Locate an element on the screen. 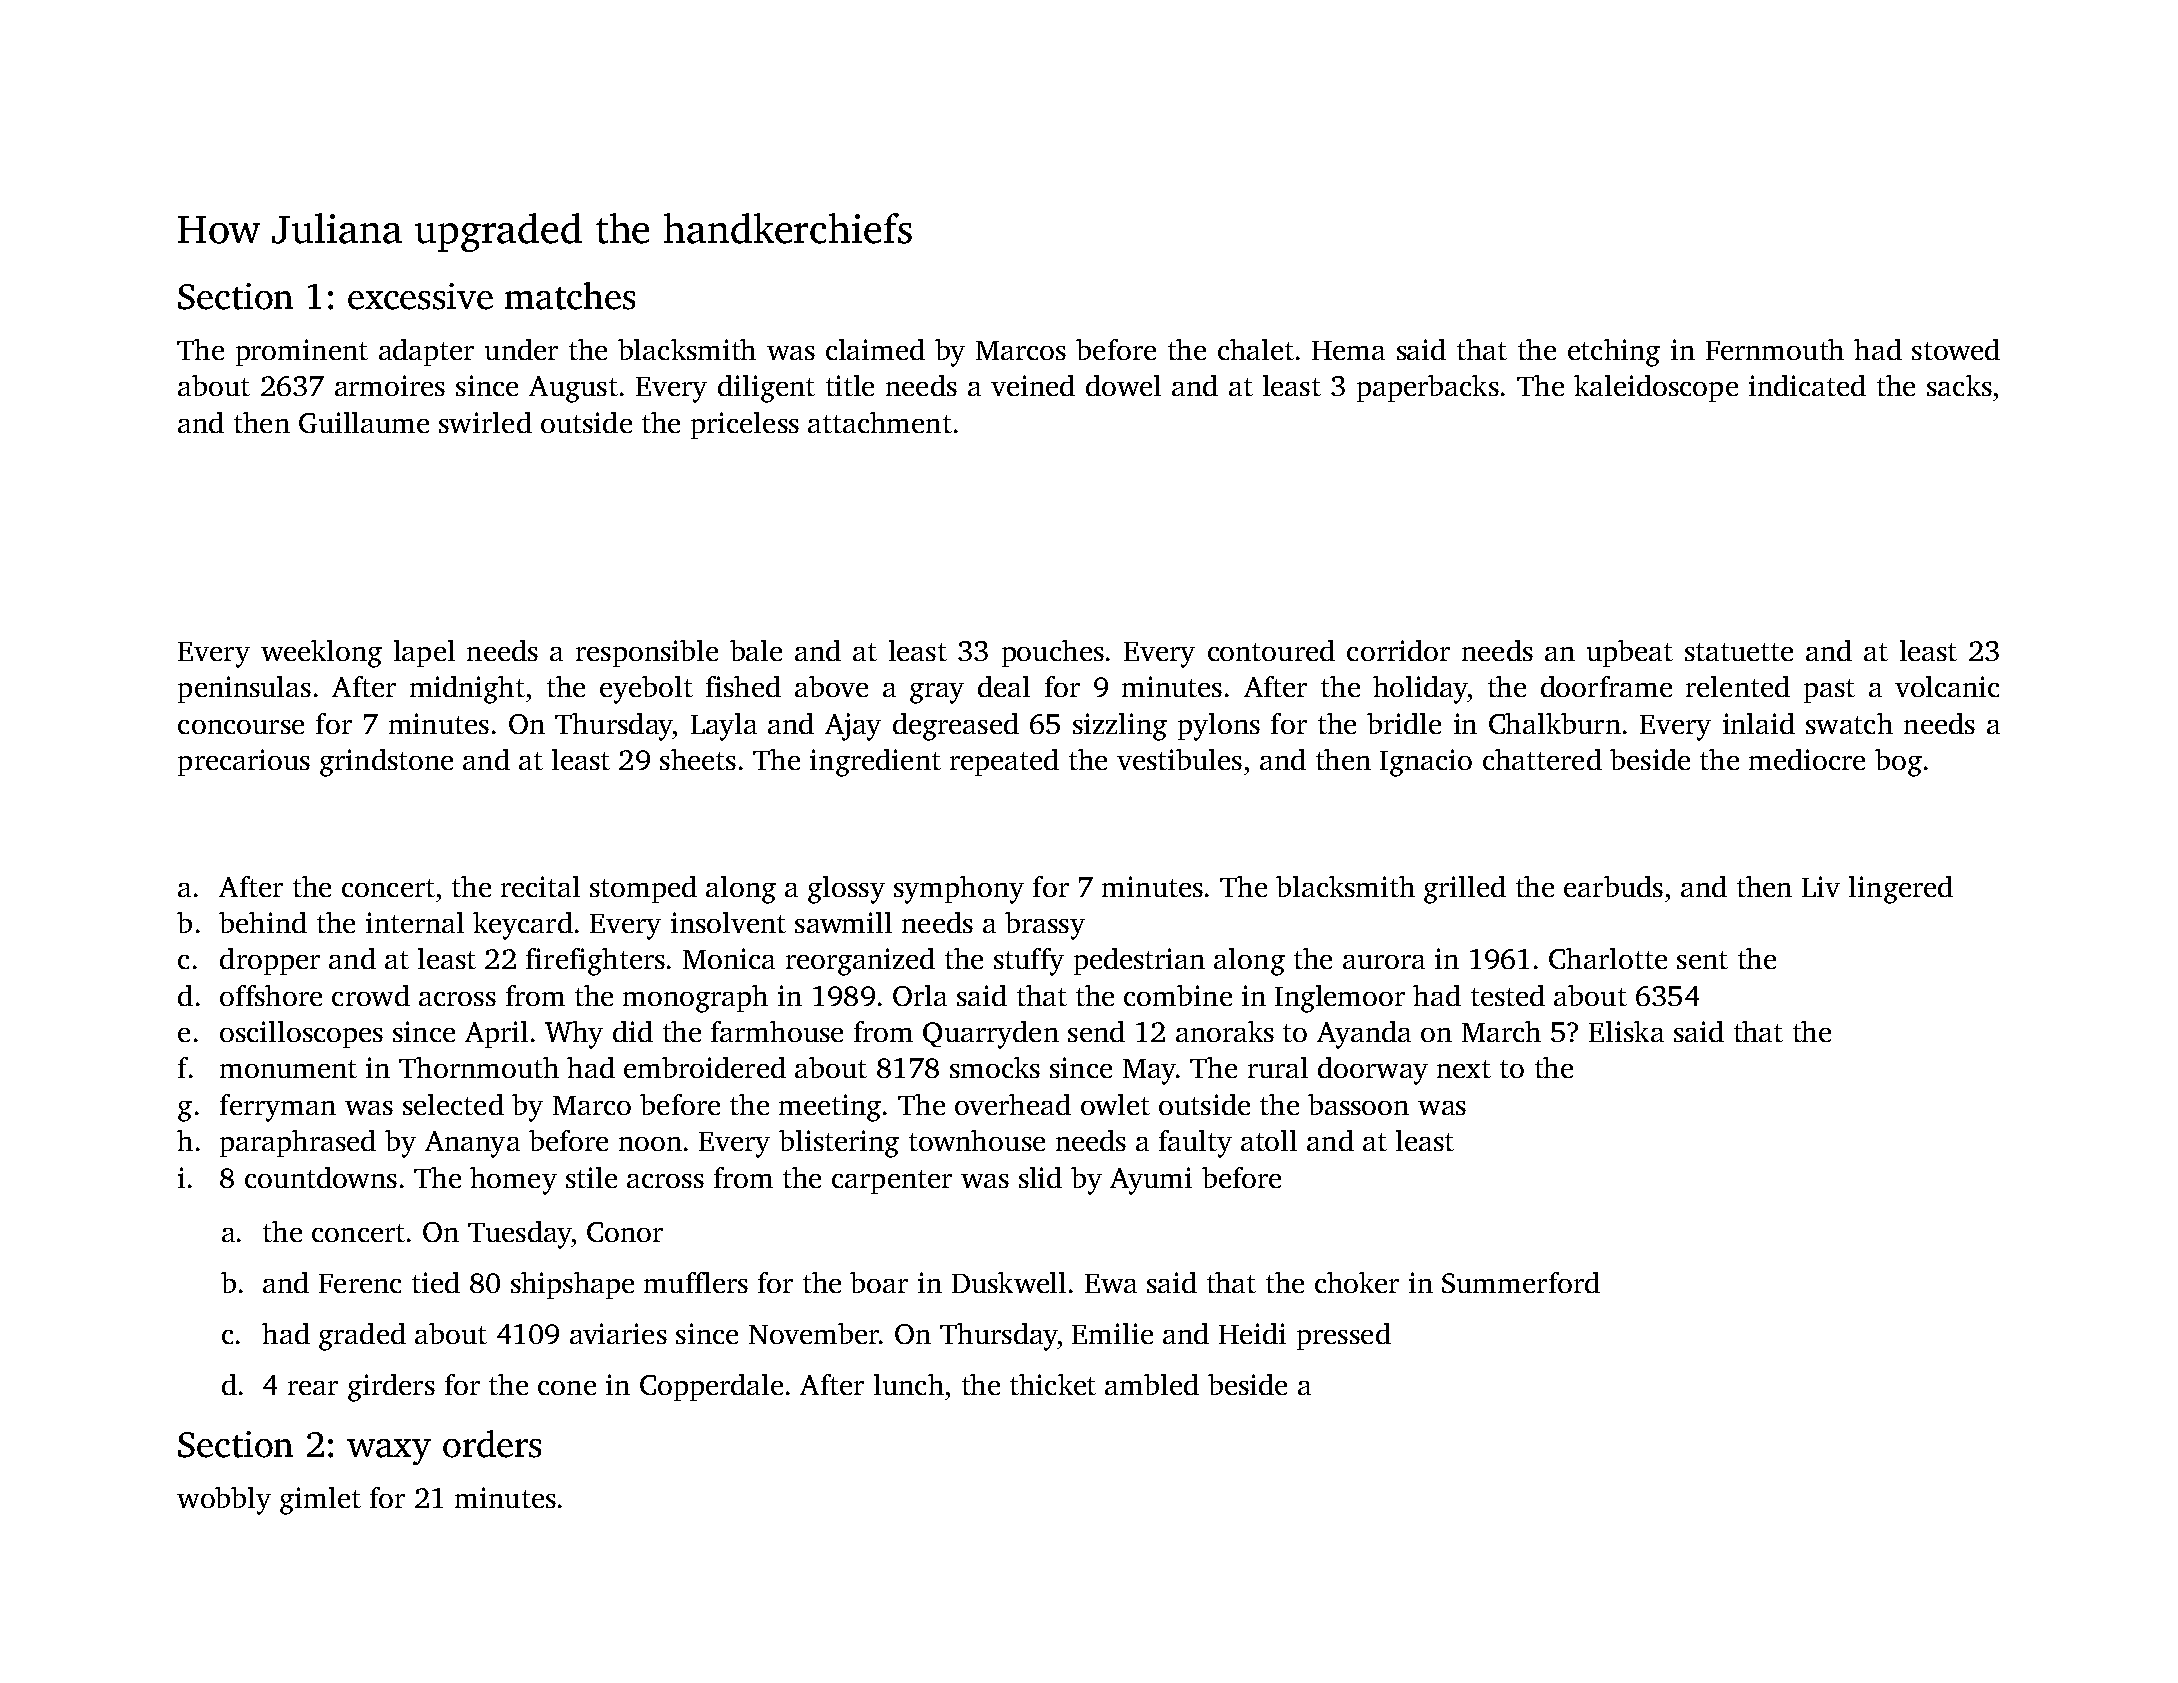 Image resolution: width=2178 pixels, height=1683 pixels. bog is located at coordinates (1898, 763).
